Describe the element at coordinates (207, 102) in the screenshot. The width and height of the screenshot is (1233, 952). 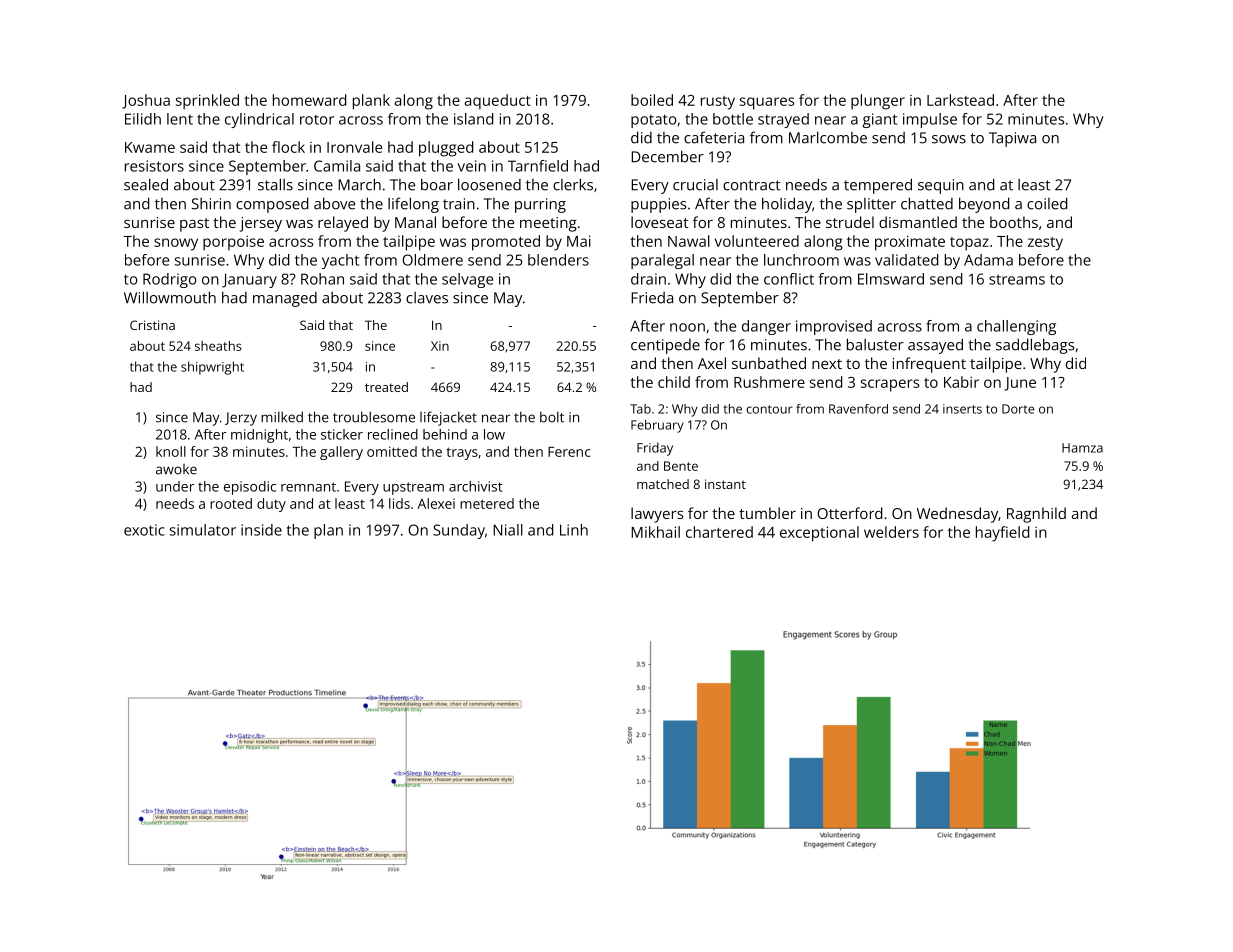
I see `sprinkled` at that location.
